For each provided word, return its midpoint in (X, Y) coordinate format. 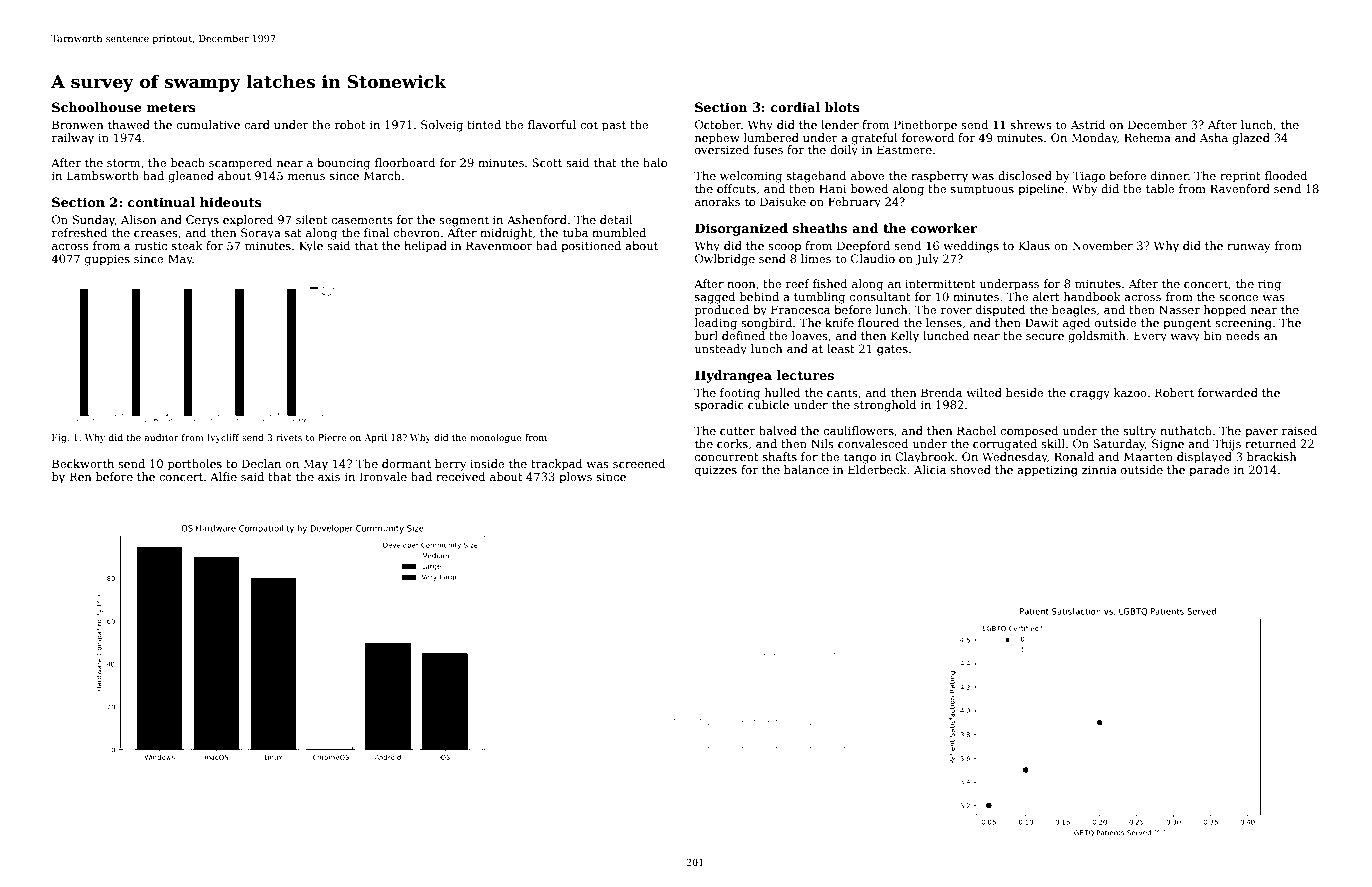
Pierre (332, 437)
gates (892, 350)
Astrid (1088, 124)
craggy (1090, 395)
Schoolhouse (97, 107)
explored (248, 221)
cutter (737, 431)
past (614, 126)
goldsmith (1097, 337)
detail (616, 219)
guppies (107, 260)
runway (1249, 248)
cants (842, 393)
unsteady (721, 350)
